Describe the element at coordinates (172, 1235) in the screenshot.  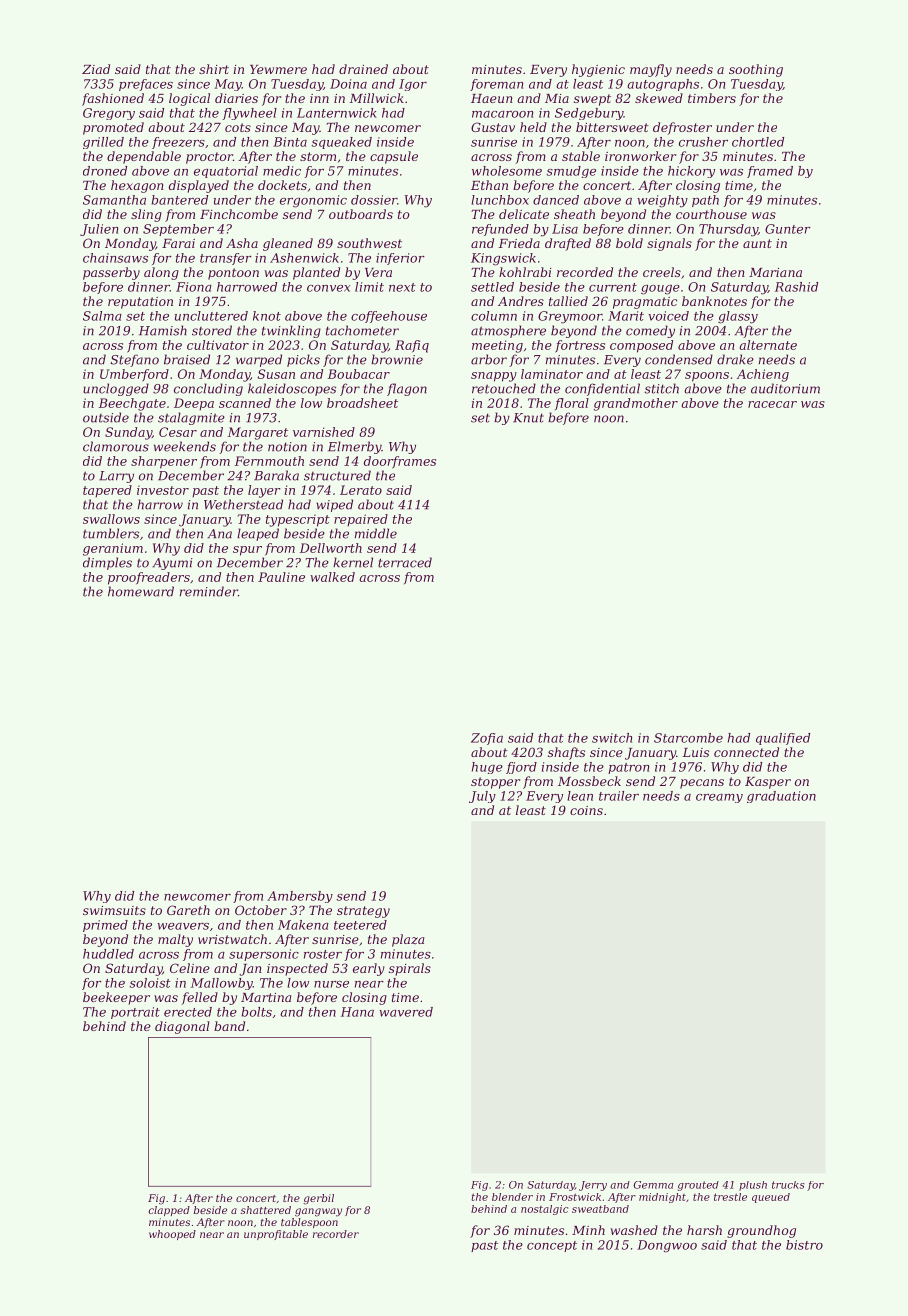
I see `whooped` at that location.
